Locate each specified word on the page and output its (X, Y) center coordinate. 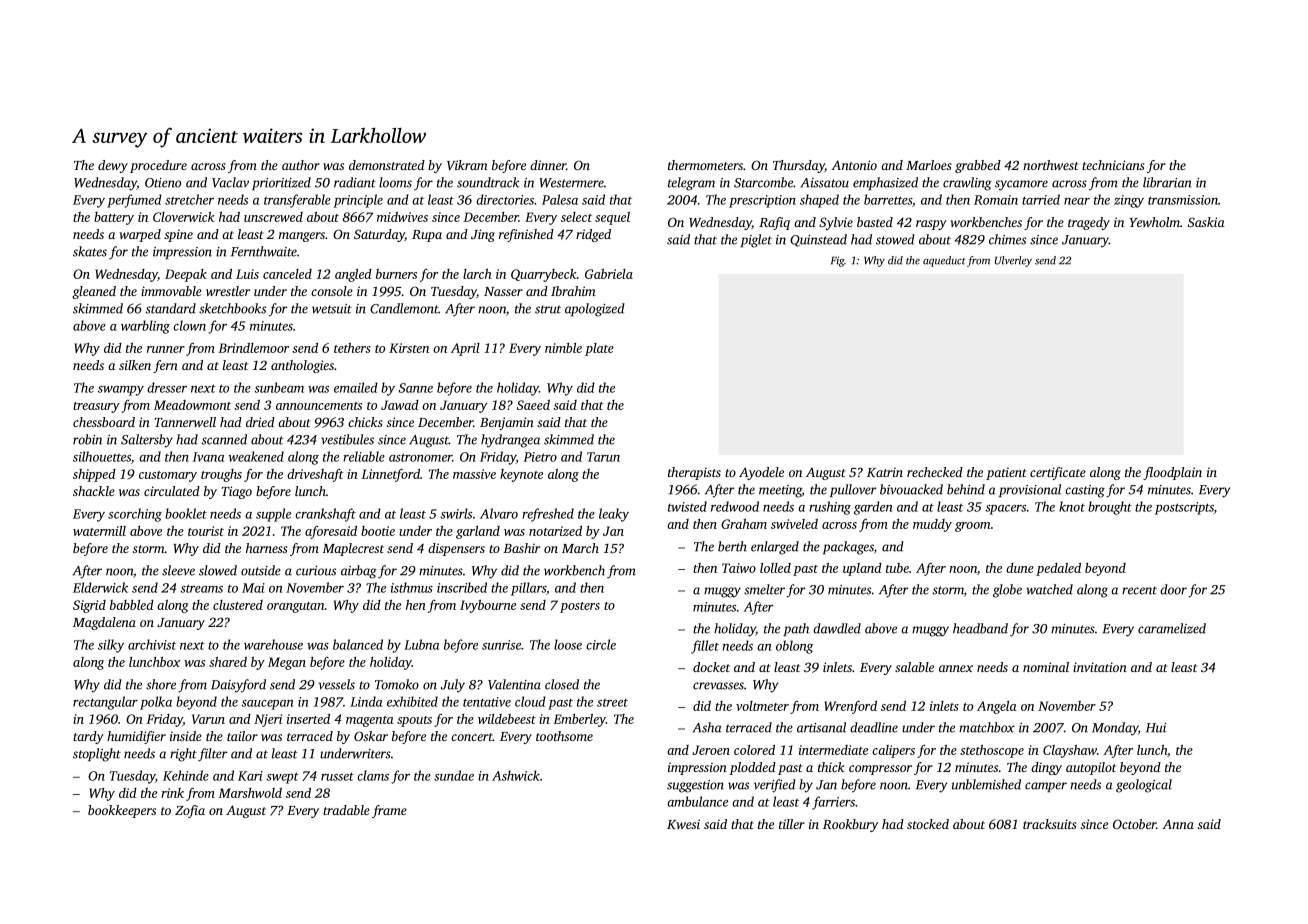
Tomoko (397, 684)
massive (474, 474)
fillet (705, 647)
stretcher (189, 199)
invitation (1100, 667)
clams (373, 775)
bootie (378, 531)
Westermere (571, 183)
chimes (1007, 239)
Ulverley (1013, 261)
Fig (838, 261)
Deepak (186, 275)
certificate (1058, 473)
